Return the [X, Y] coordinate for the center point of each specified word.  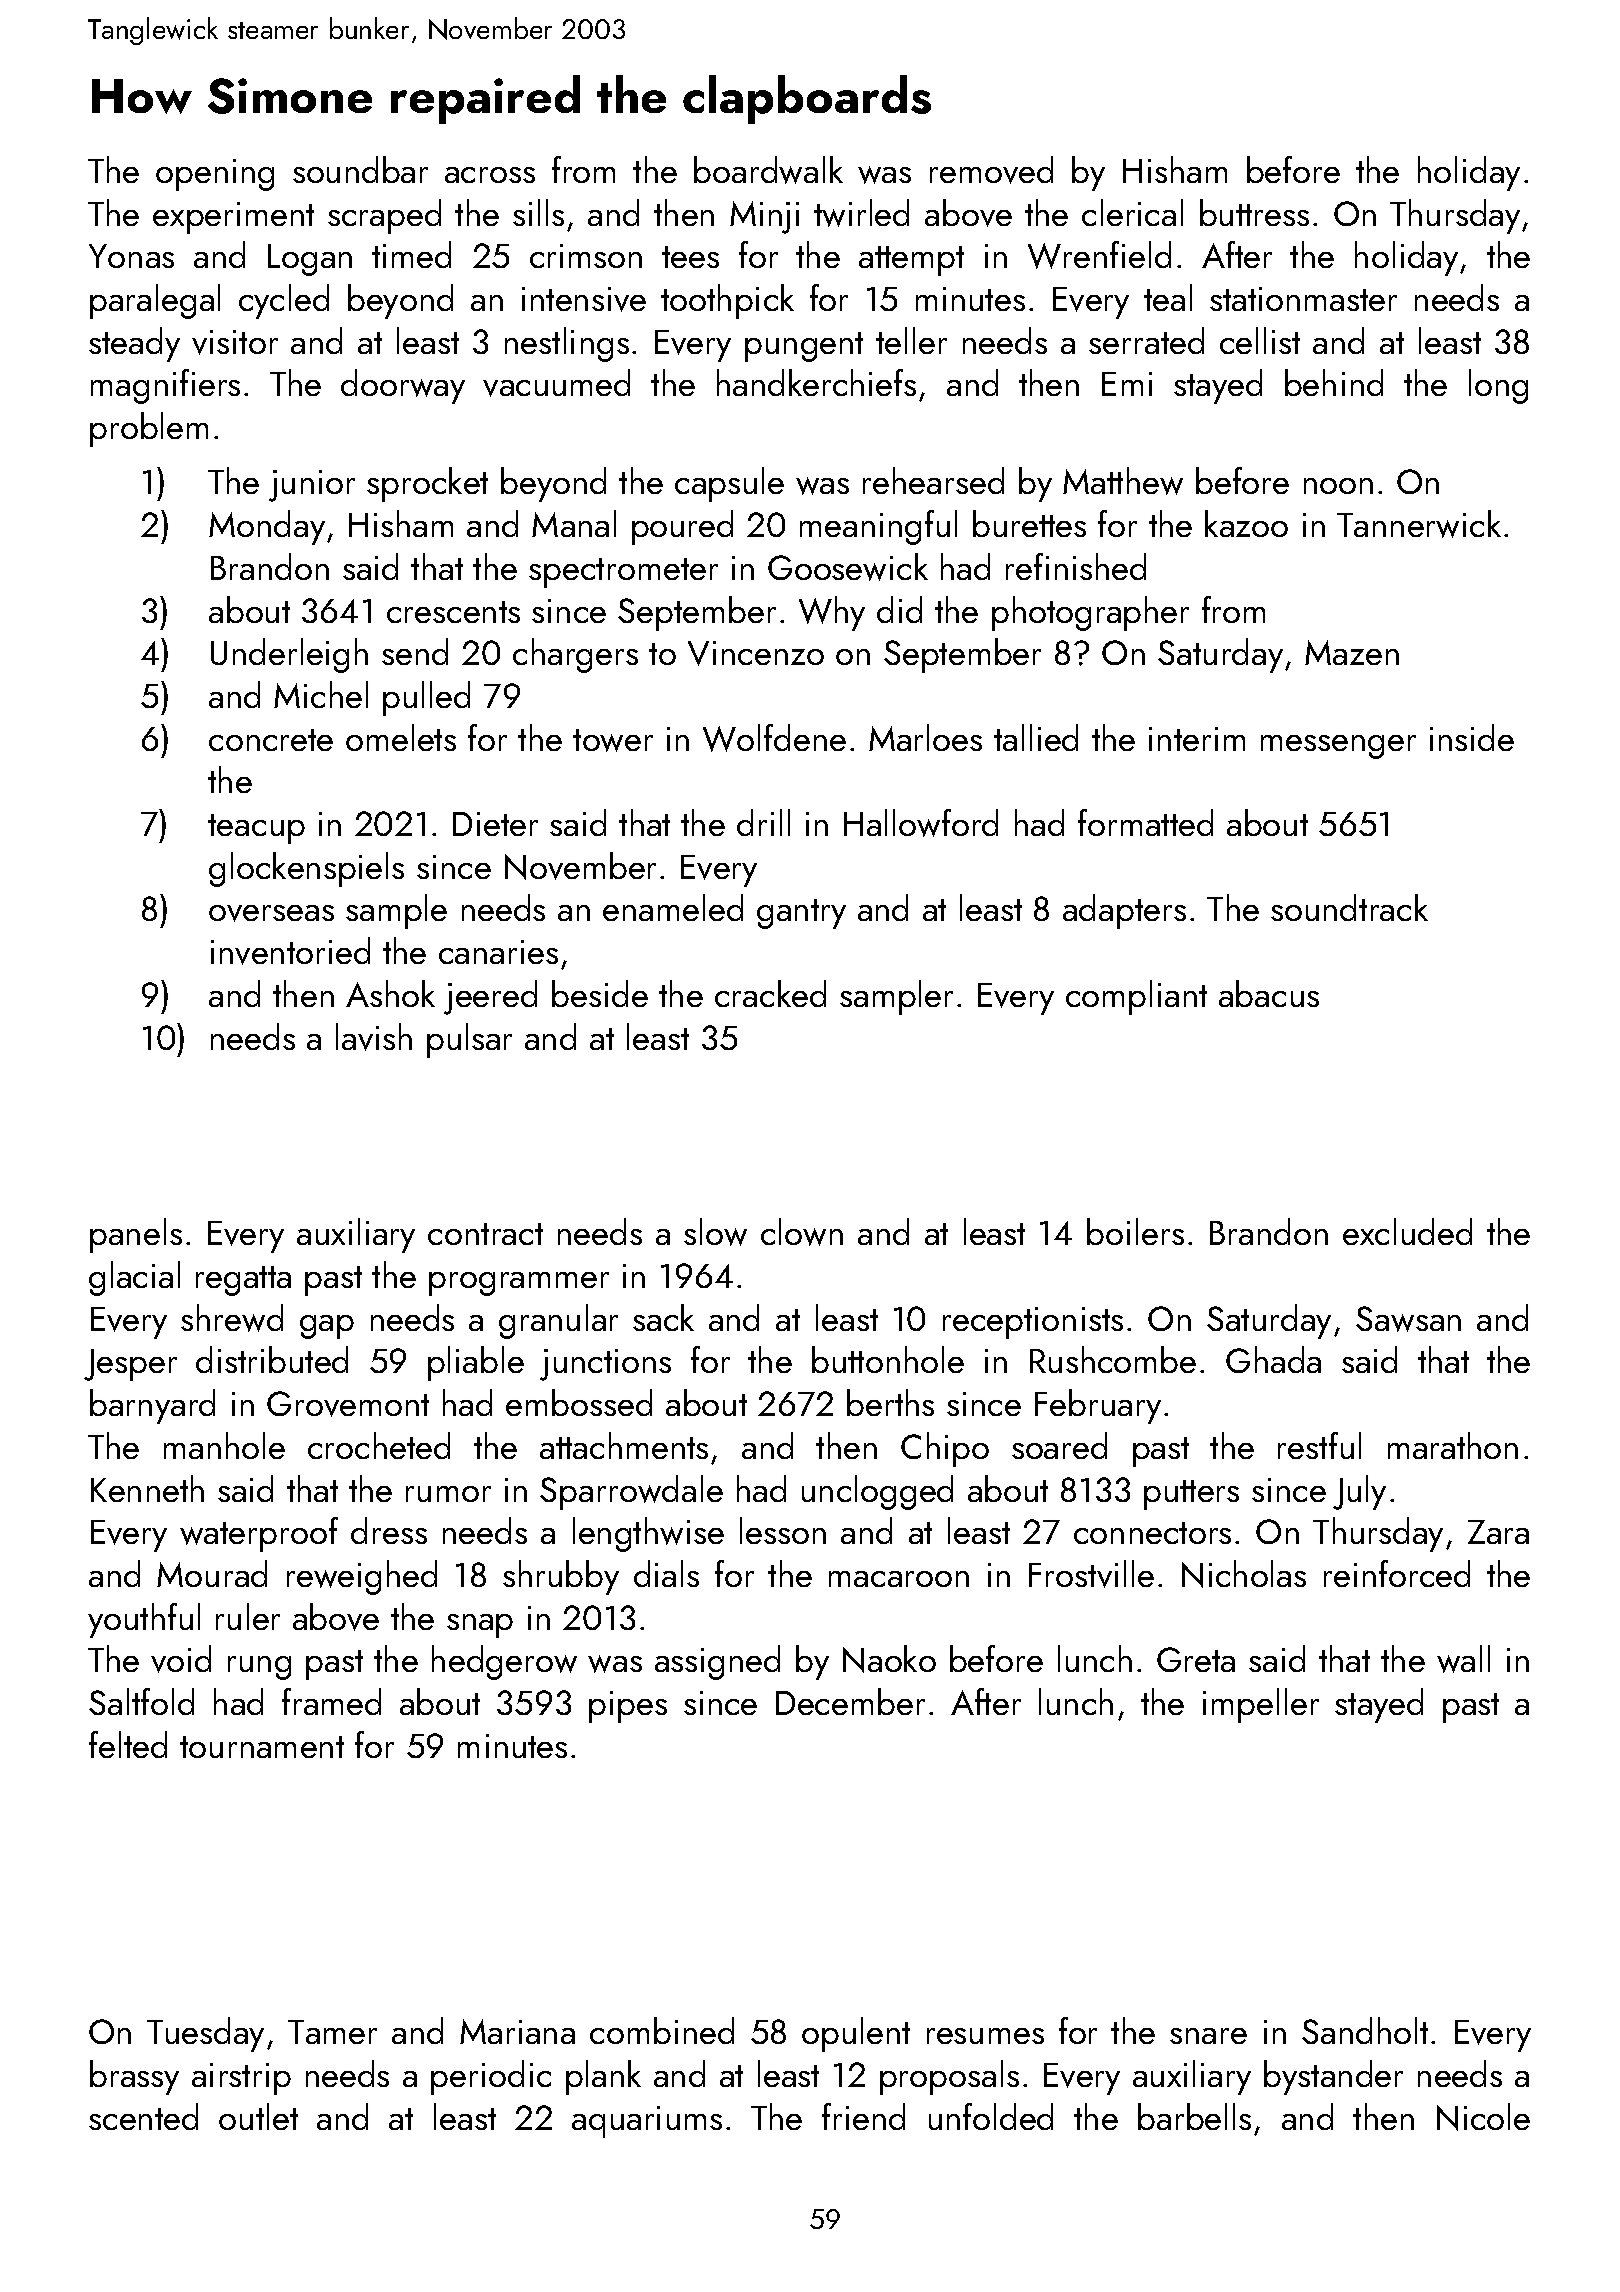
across [490, 175]
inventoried [290, 951]
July [1359, 1492]
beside [600, 993]
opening [215, 175]
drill [763, 822]
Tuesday [205, 2034]
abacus [1269, 993]
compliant [1136, 997]
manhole [224, 1445]
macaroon [899, 1579]
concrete [271, 740]
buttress [1254, 212]
